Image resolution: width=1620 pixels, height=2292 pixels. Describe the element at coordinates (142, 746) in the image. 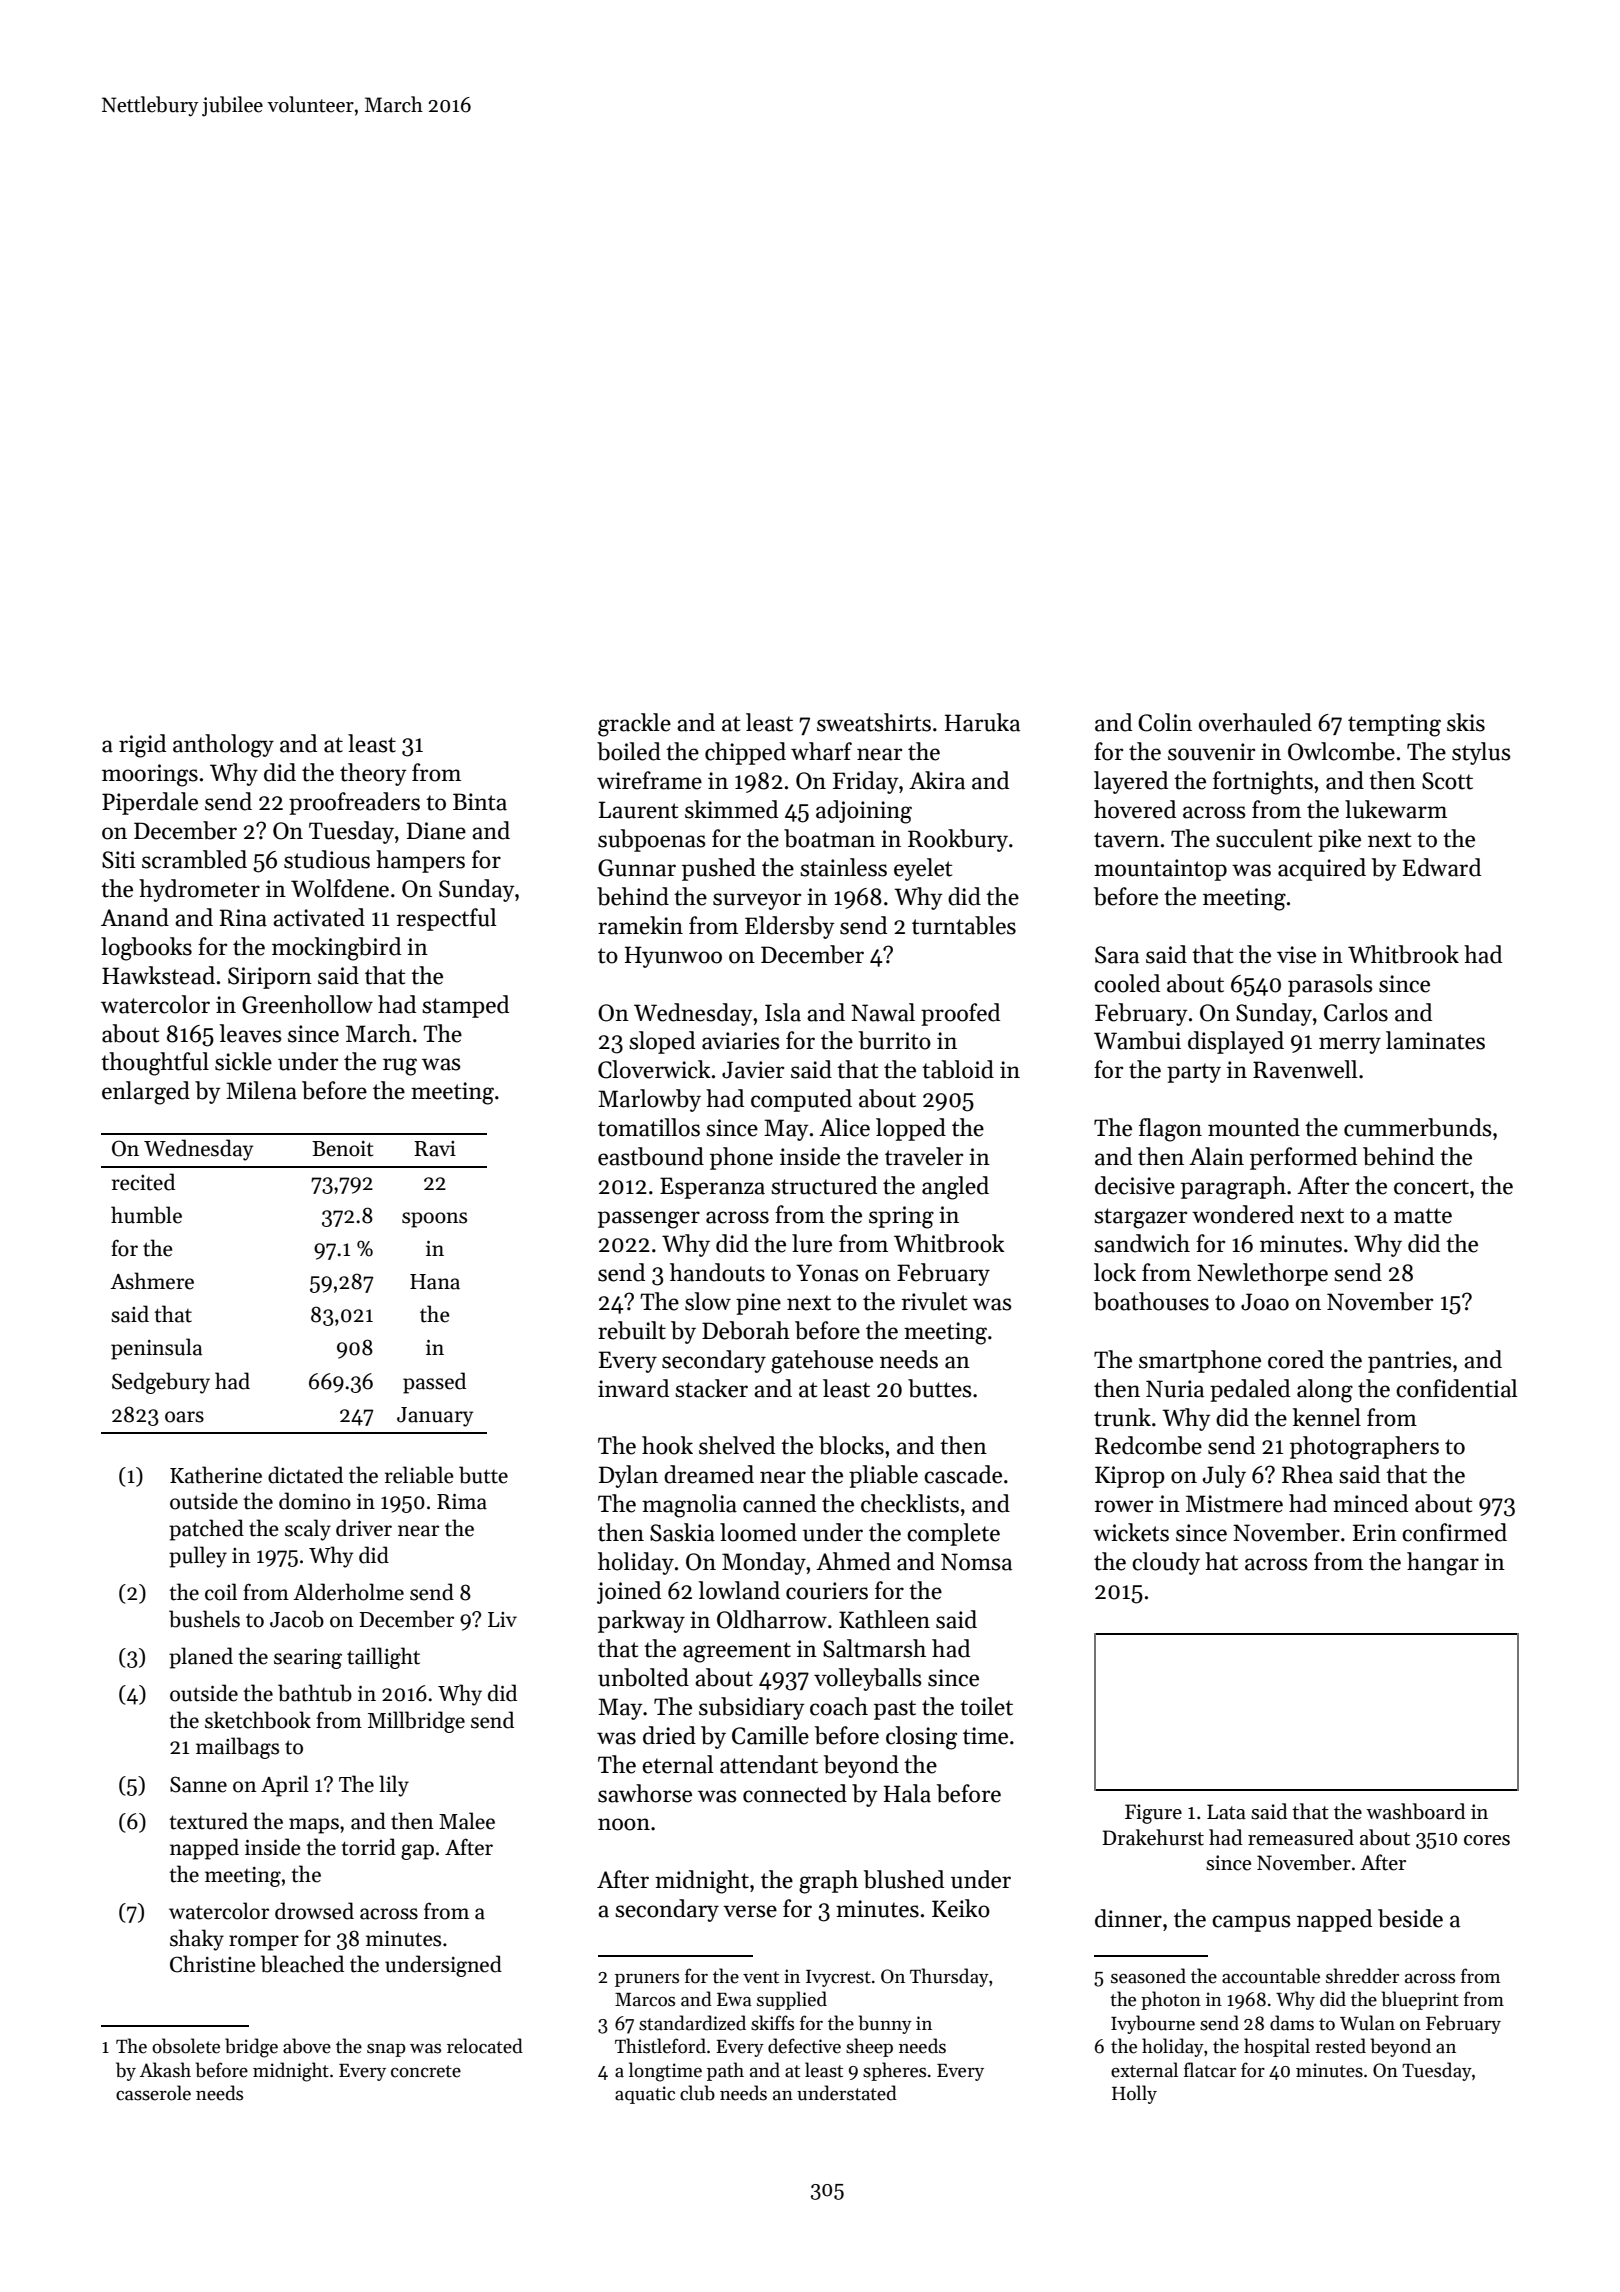

I see `rigid` at that location.
